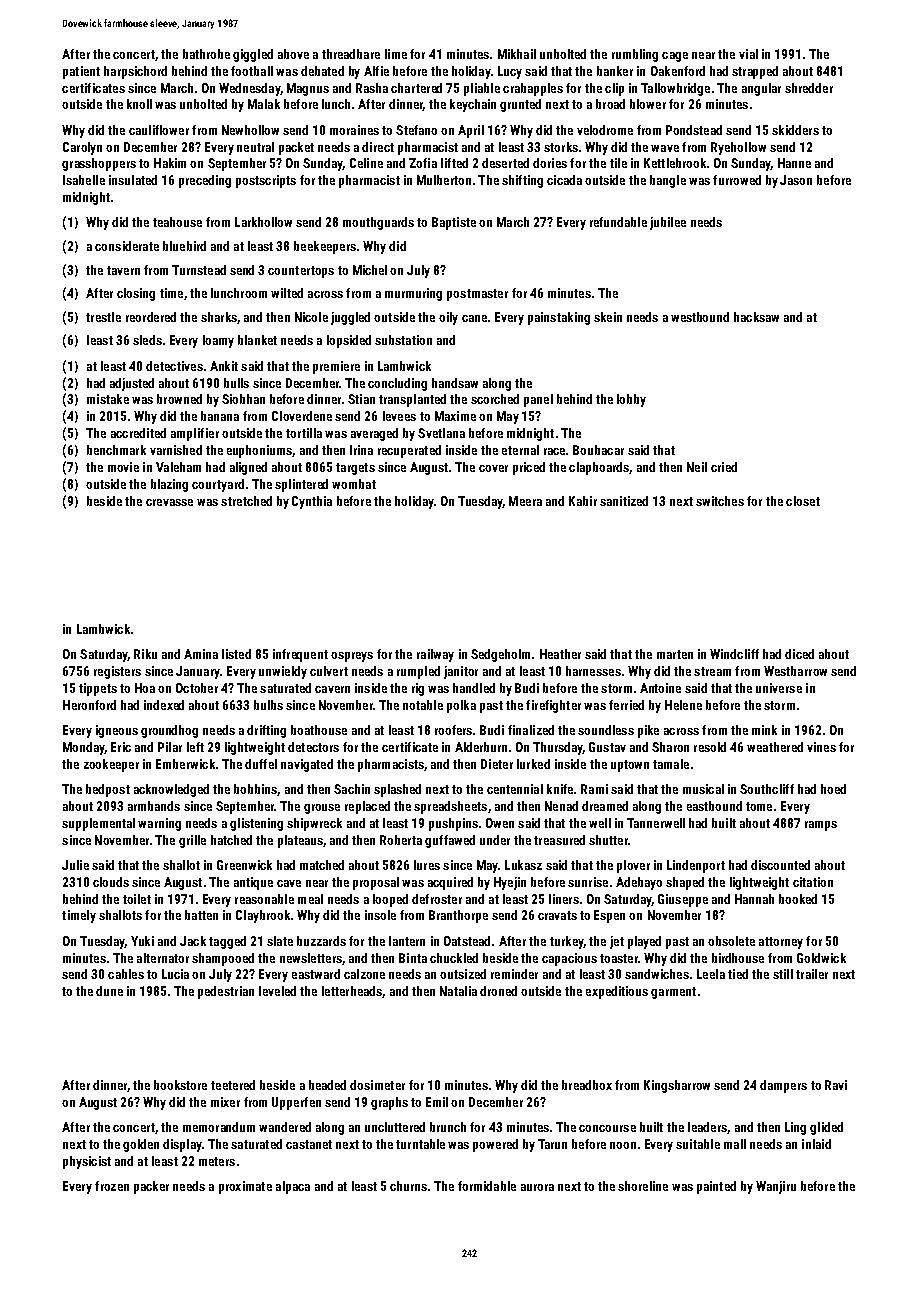  What do you see at coordinates (184, 246) in the document?
I see `bluebird` at bounding box center [184, 246].
